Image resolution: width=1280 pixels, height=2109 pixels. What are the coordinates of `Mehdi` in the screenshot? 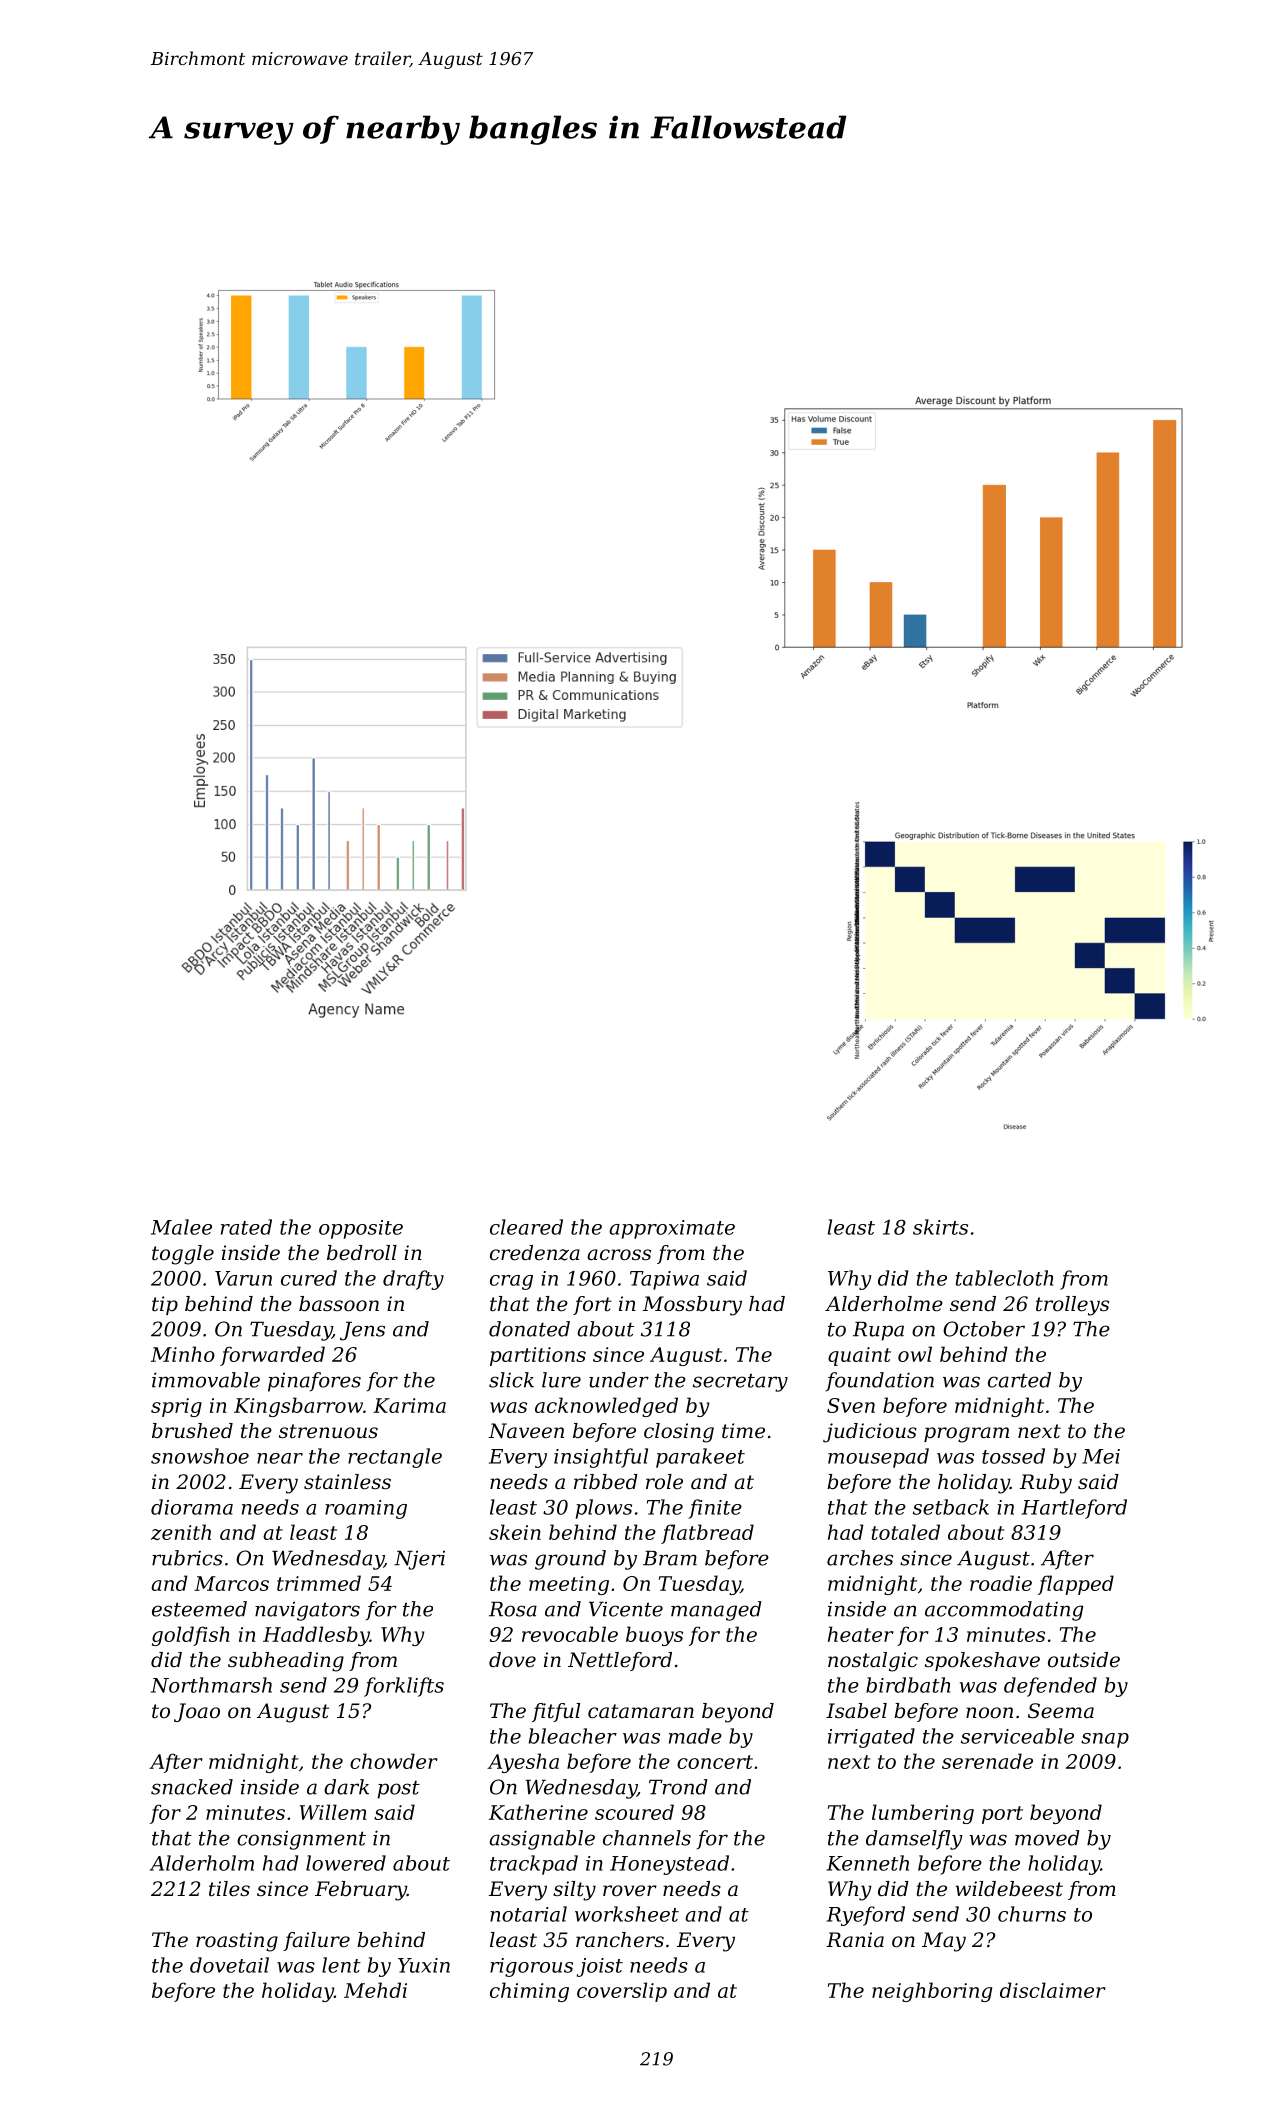 It's located at (375, 1990).
